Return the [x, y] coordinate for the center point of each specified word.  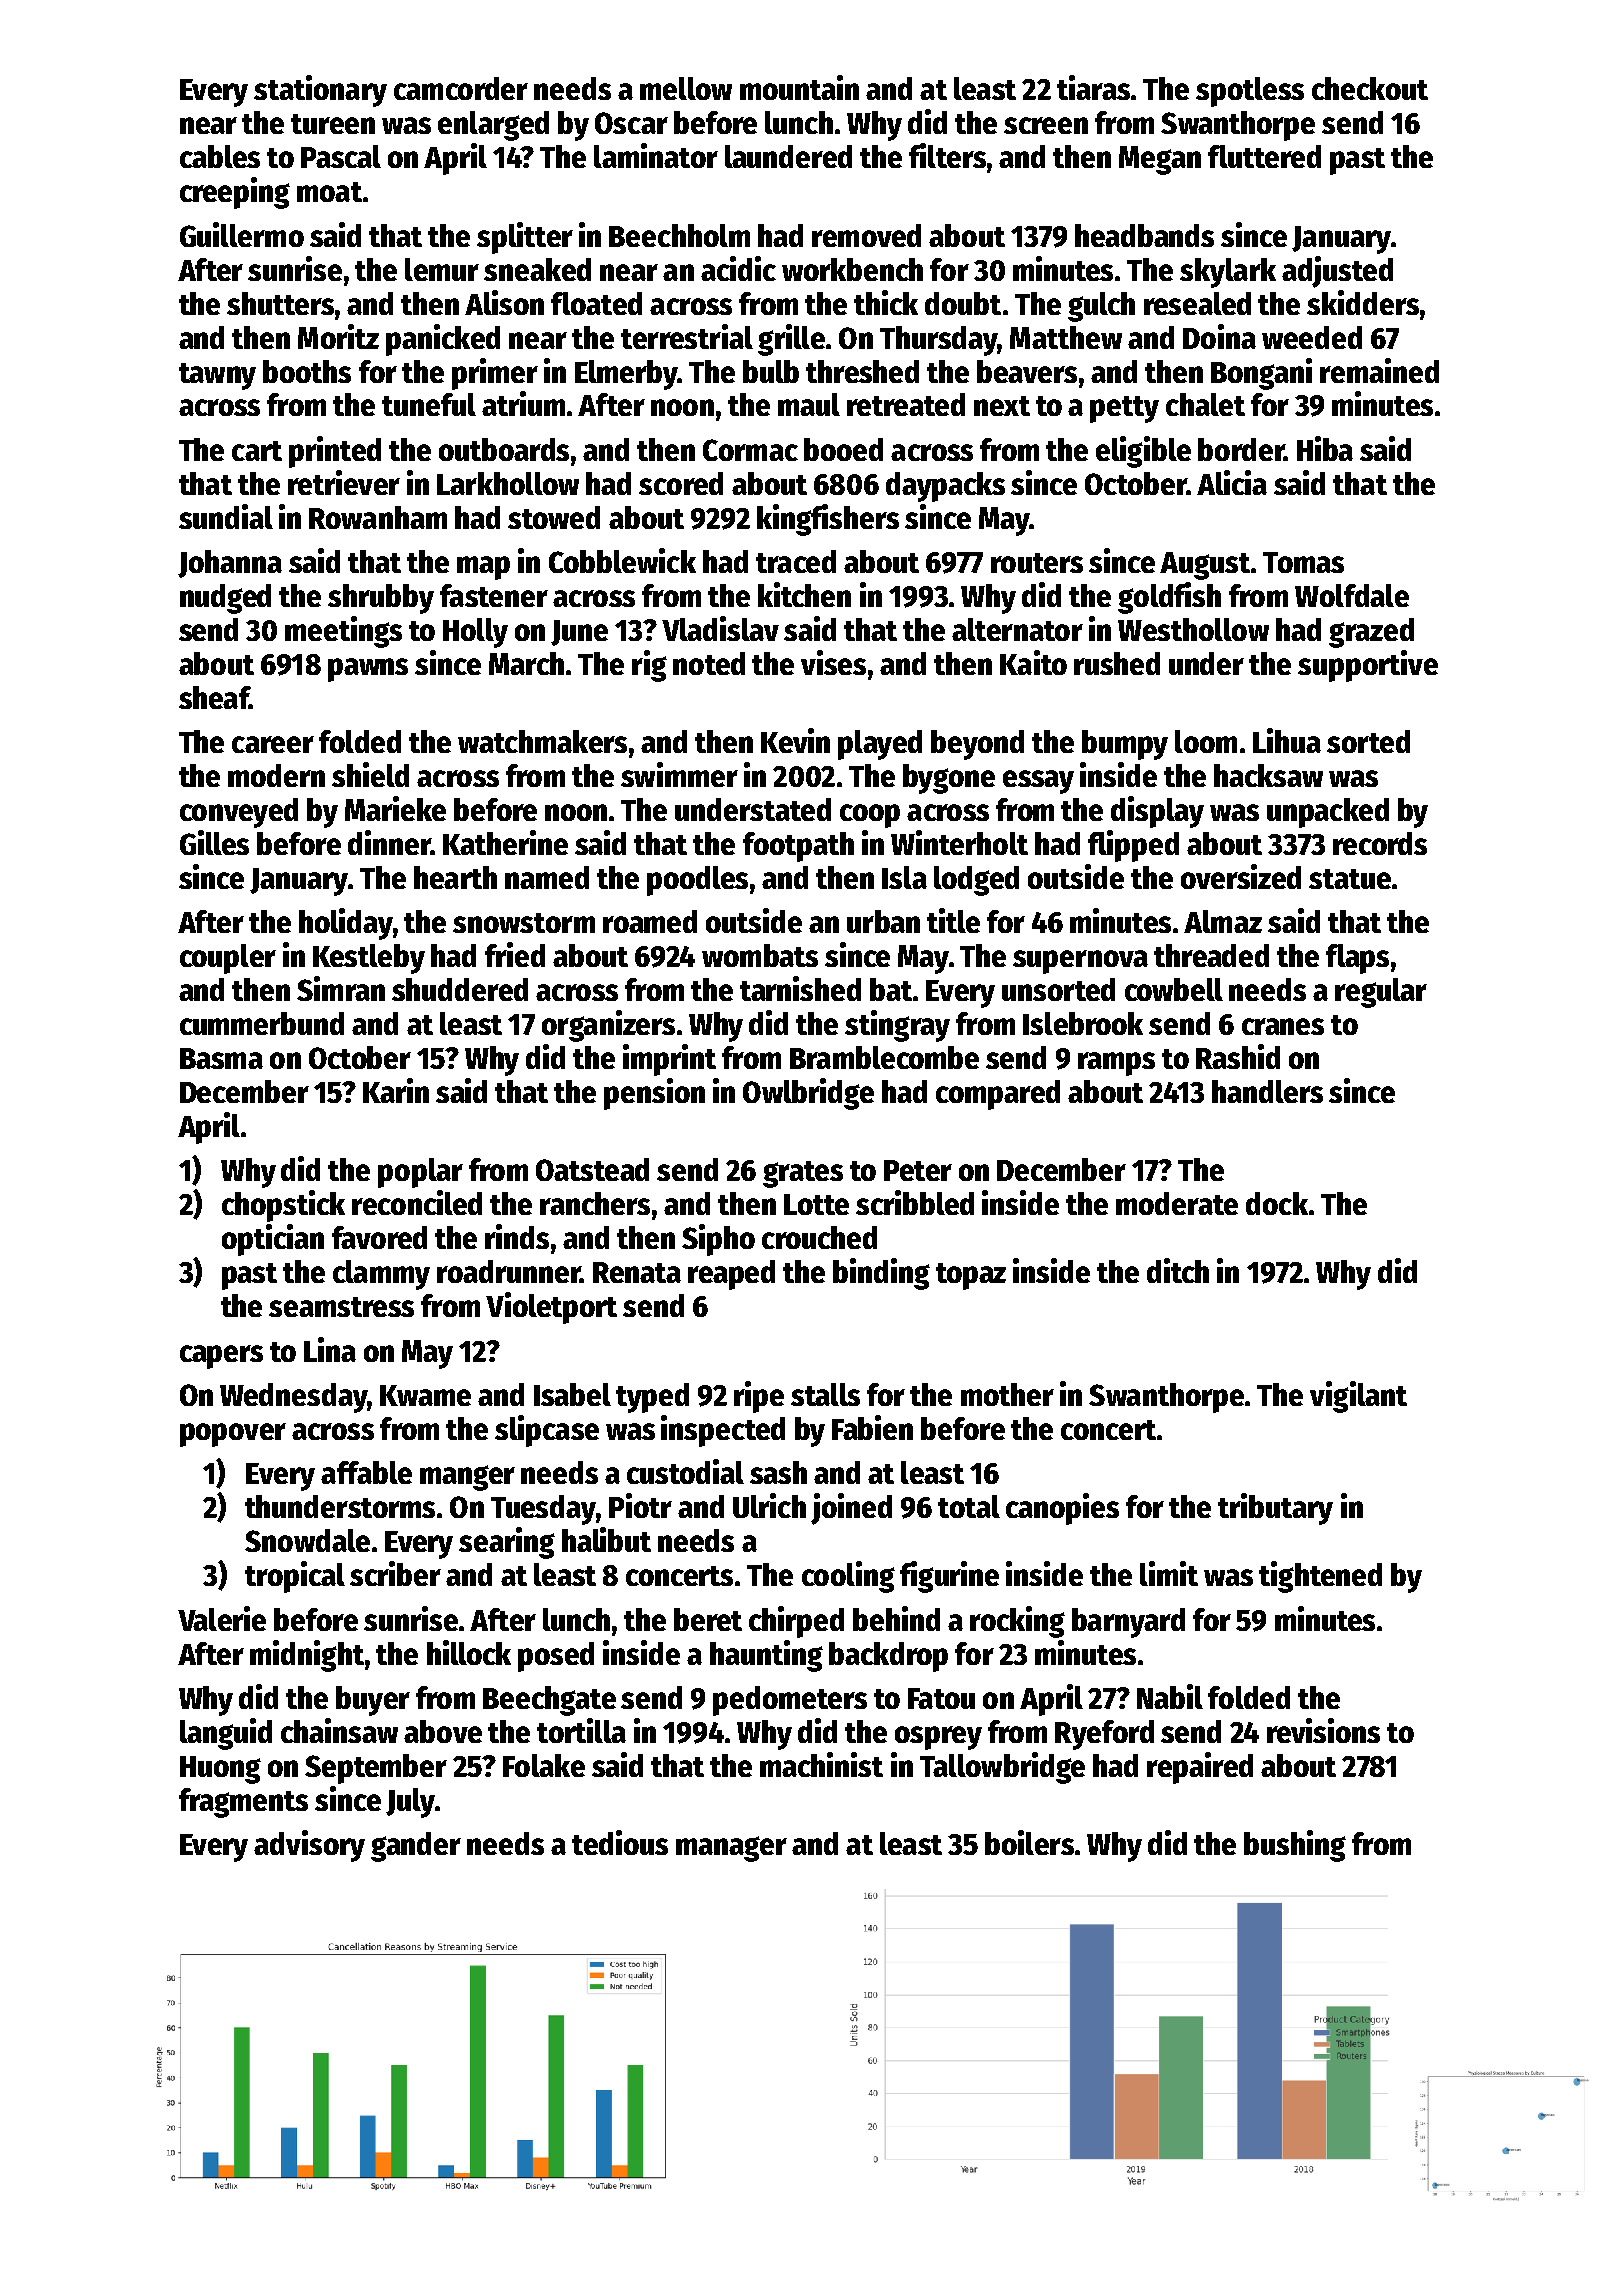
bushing [1295, 1846]
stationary [320, 91]
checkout [1370, 88]
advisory [309, 1846]
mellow [686, 88]
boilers [1029, 1842]
